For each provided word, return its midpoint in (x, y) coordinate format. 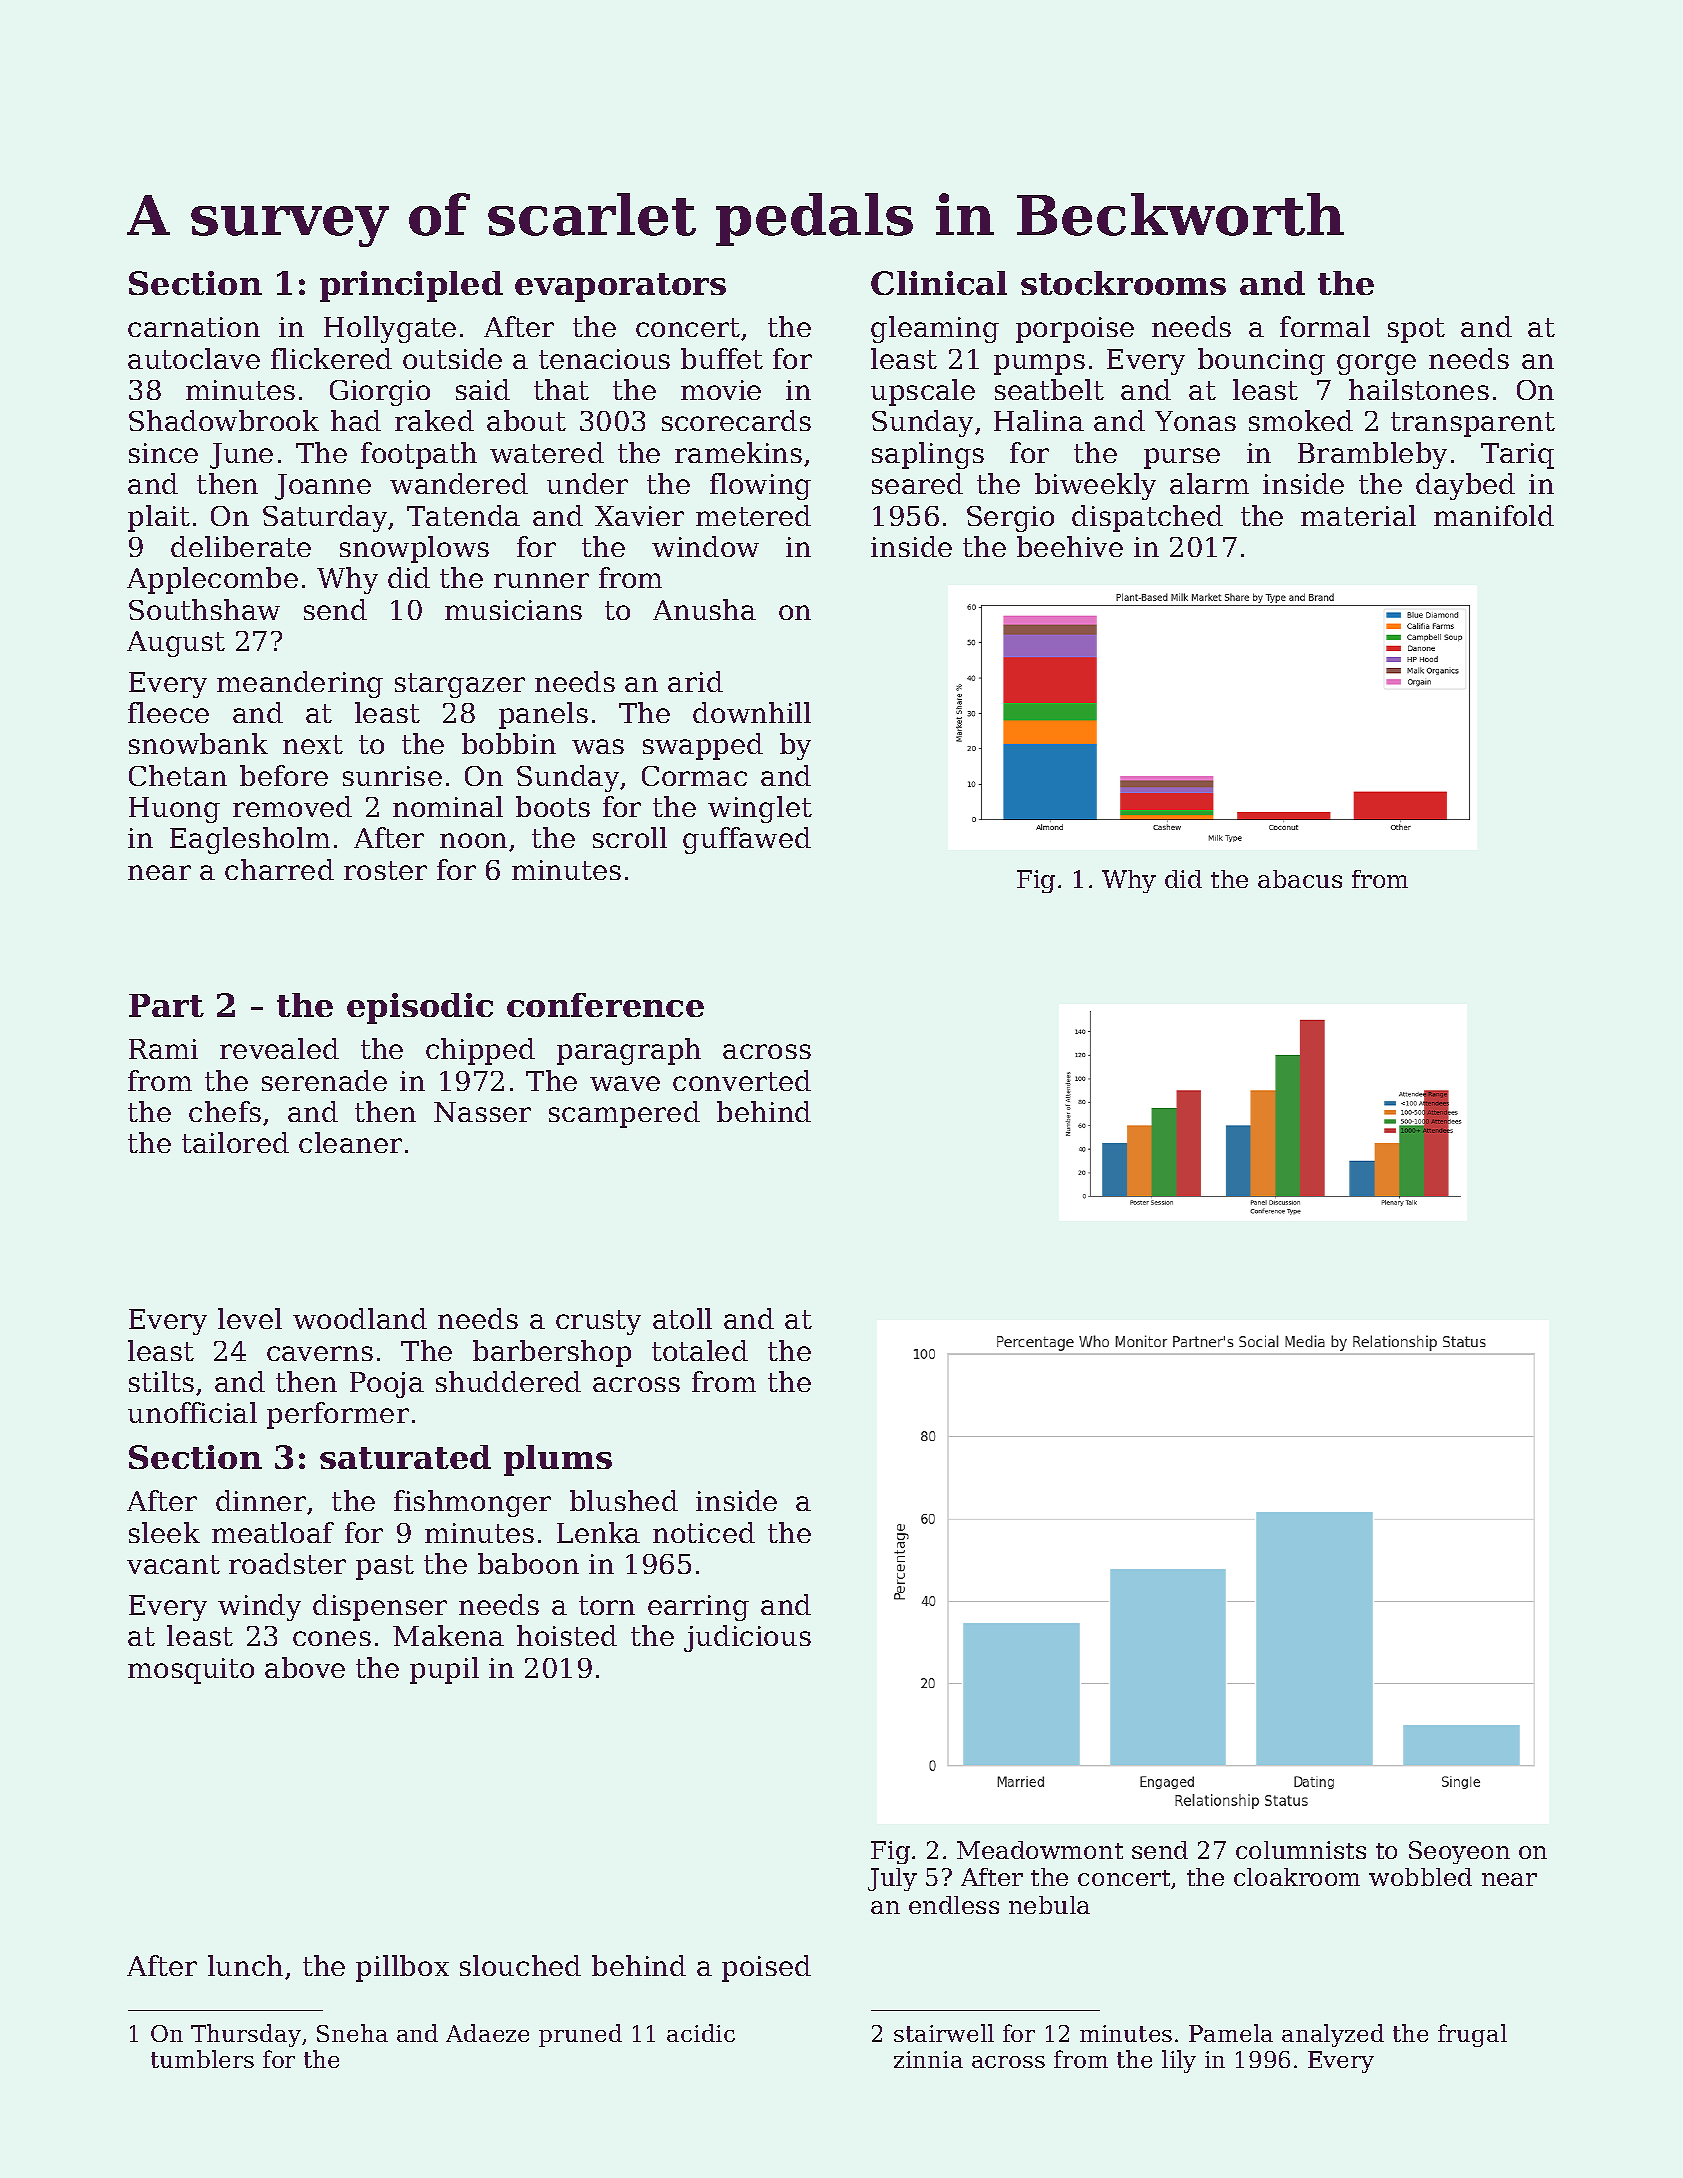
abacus (1300, 879)
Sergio (1010, 519)
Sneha (352, 2033)
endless (954, 1905)
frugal (1472, 2035)
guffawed (747, 840)
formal (1325, 326)
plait (159, 518)
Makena (448, 1635)
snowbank (198, 743)
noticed (704, 1532)
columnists (1301, 1850)
